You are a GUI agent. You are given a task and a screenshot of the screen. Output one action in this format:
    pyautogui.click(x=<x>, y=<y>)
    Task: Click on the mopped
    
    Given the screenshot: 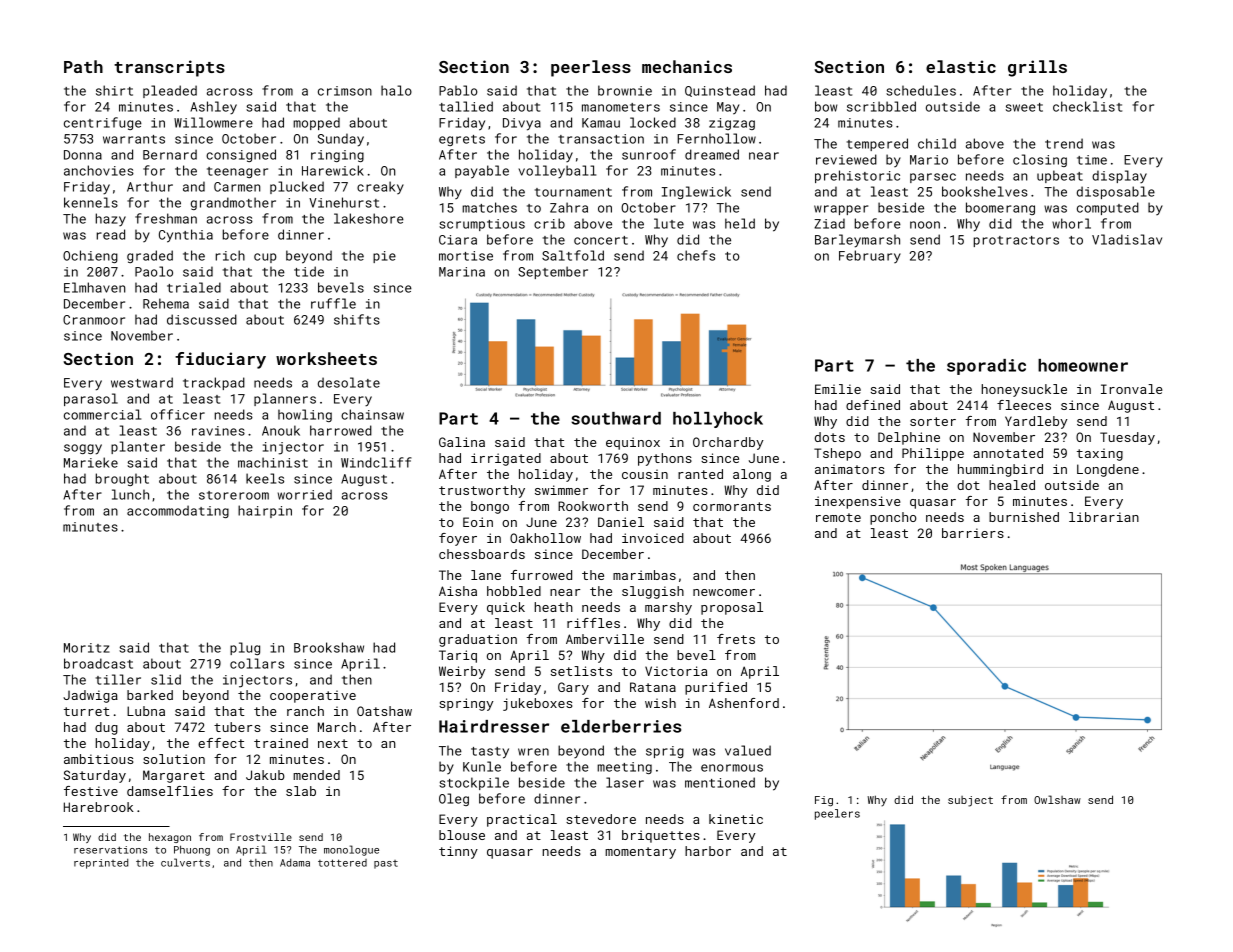 What is the action you would take?
    pyautogui.click(x=316, y=123)
